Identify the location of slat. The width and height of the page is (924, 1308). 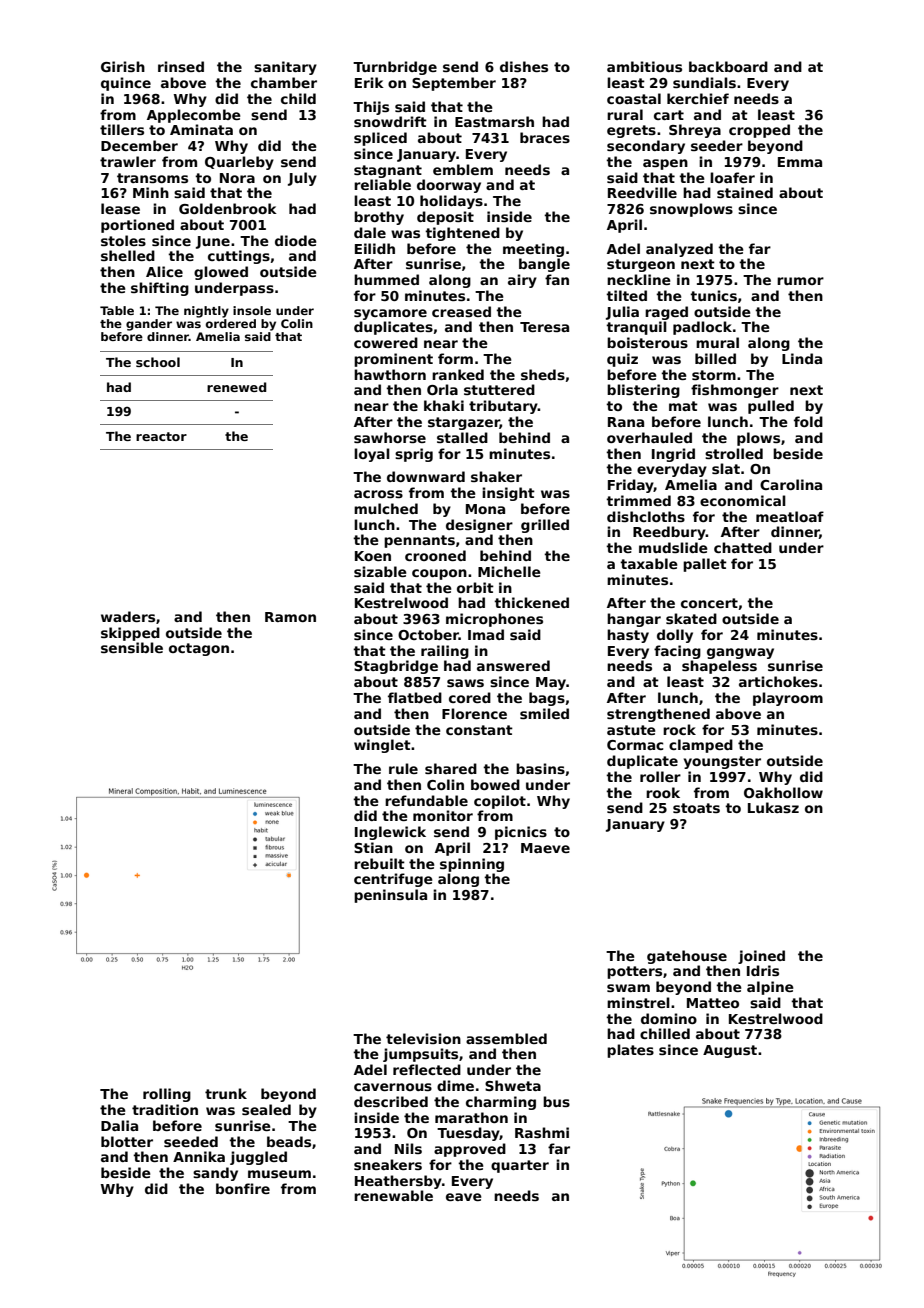
(726, 468).
